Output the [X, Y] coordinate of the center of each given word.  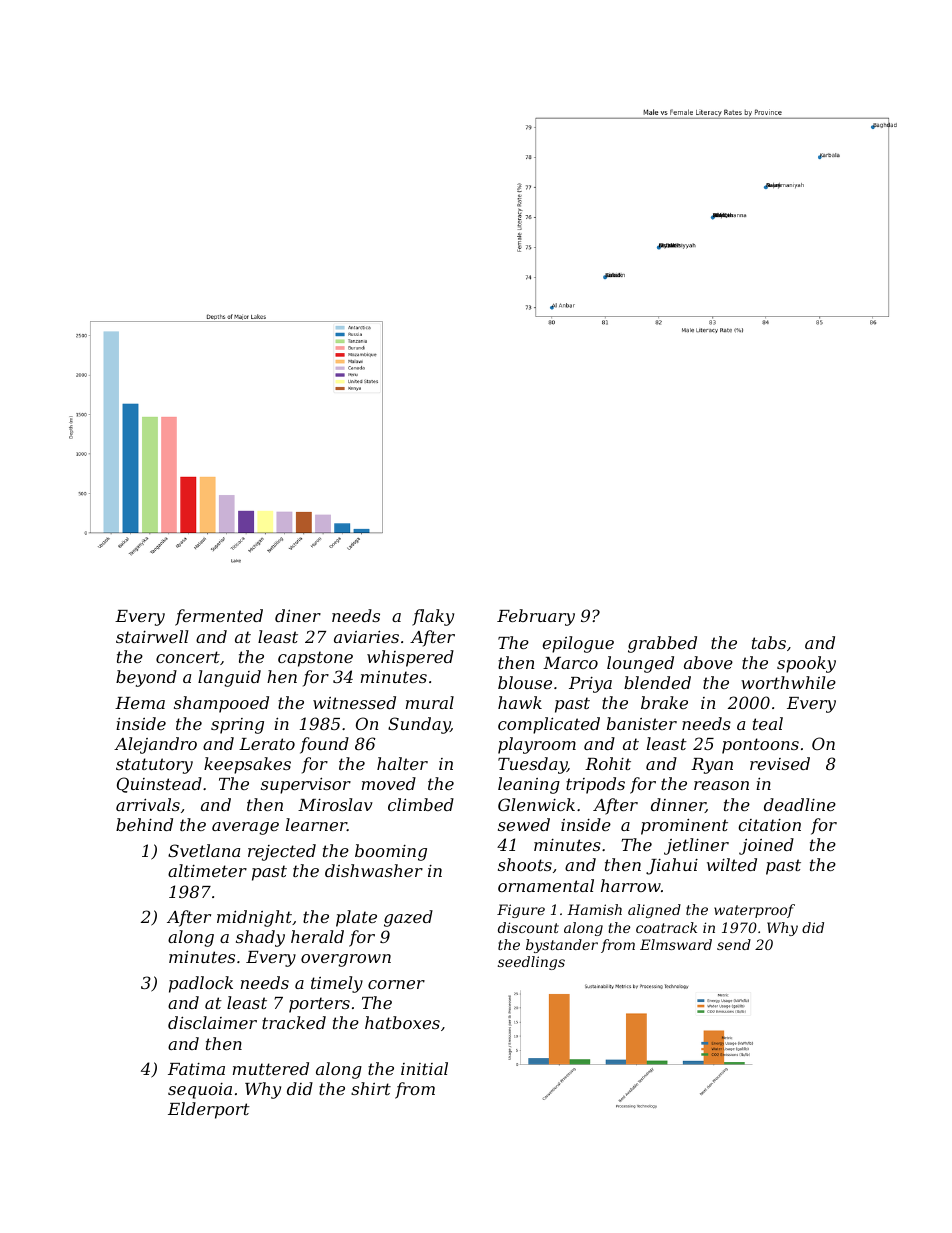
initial [424, 1068]
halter [402, 763]
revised [780, 763]
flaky [433, 617]
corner [396, 984]
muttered [271, 1068]
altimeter [207, 870]
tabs [769, 642]
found [324, 745]
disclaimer [212, 1022]
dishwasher [374, 870]
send [734, 944]
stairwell [152, 636]
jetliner [696, 846]
